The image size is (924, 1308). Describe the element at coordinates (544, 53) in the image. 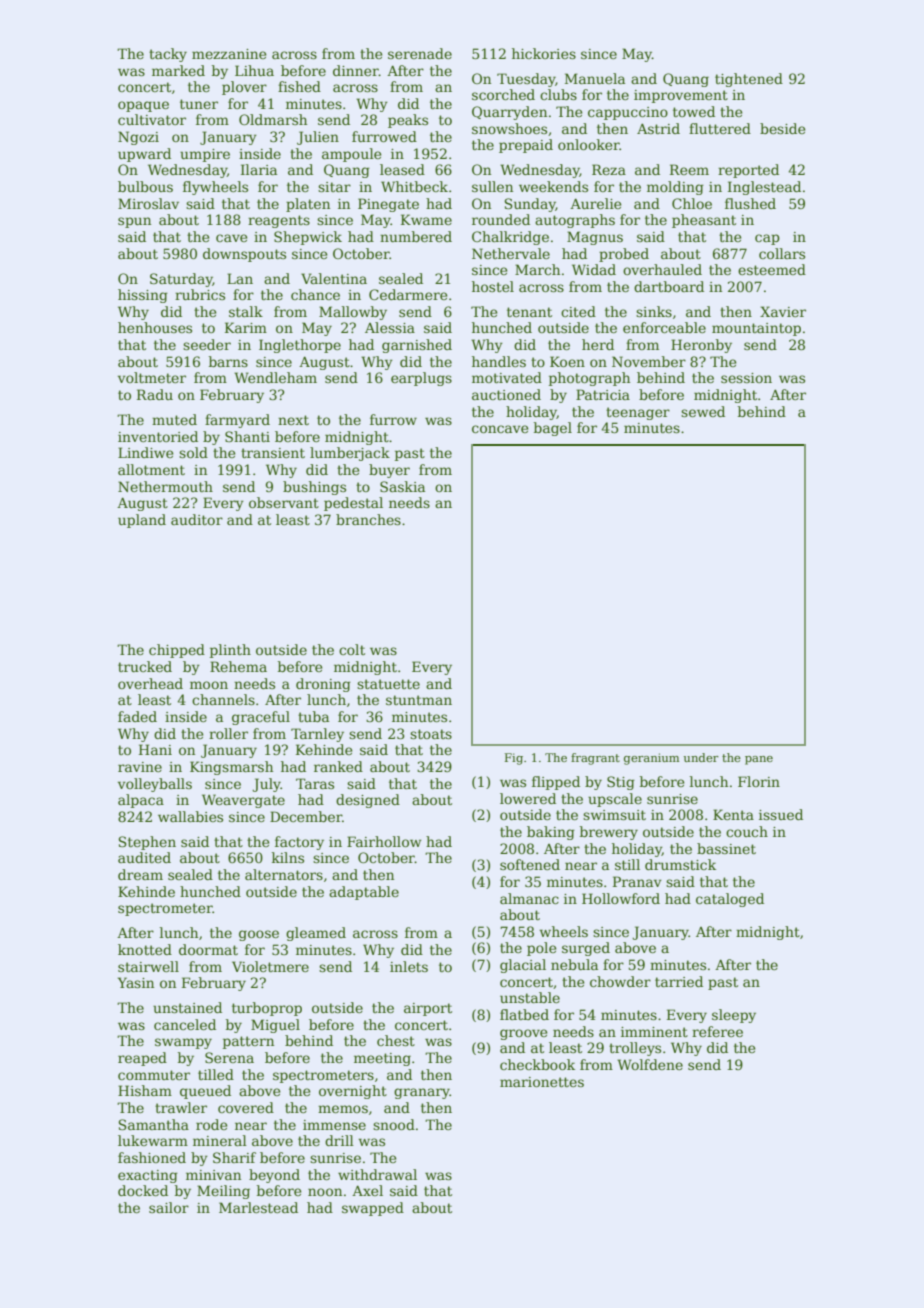

I see `hickories` at that location.
